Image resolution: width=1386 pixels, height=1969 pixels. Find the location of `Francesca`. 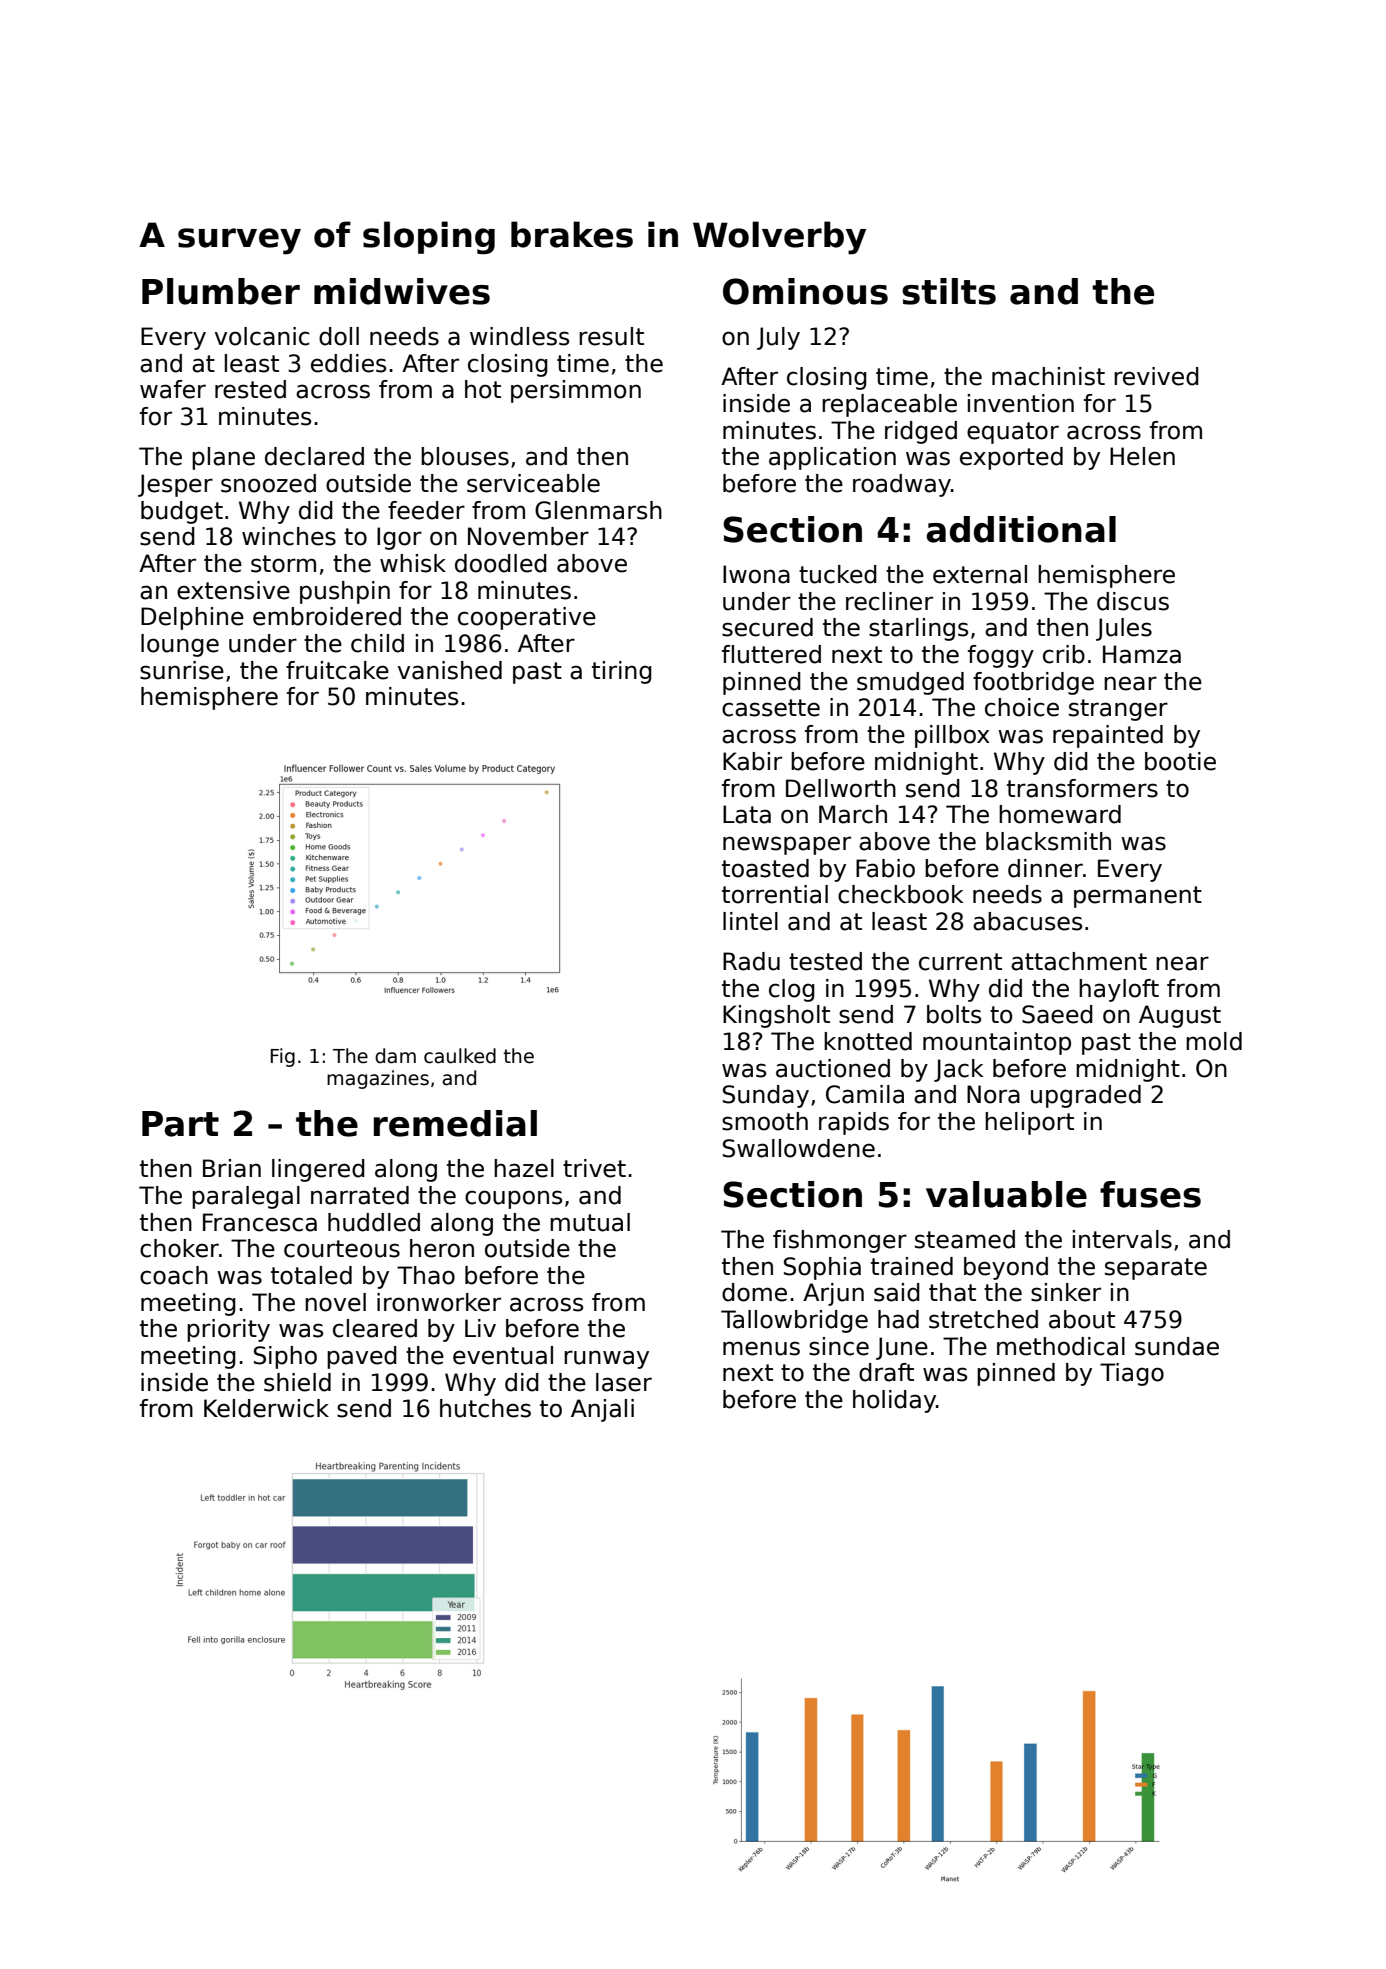

Francesca is located at coordinates (260, 1222).
